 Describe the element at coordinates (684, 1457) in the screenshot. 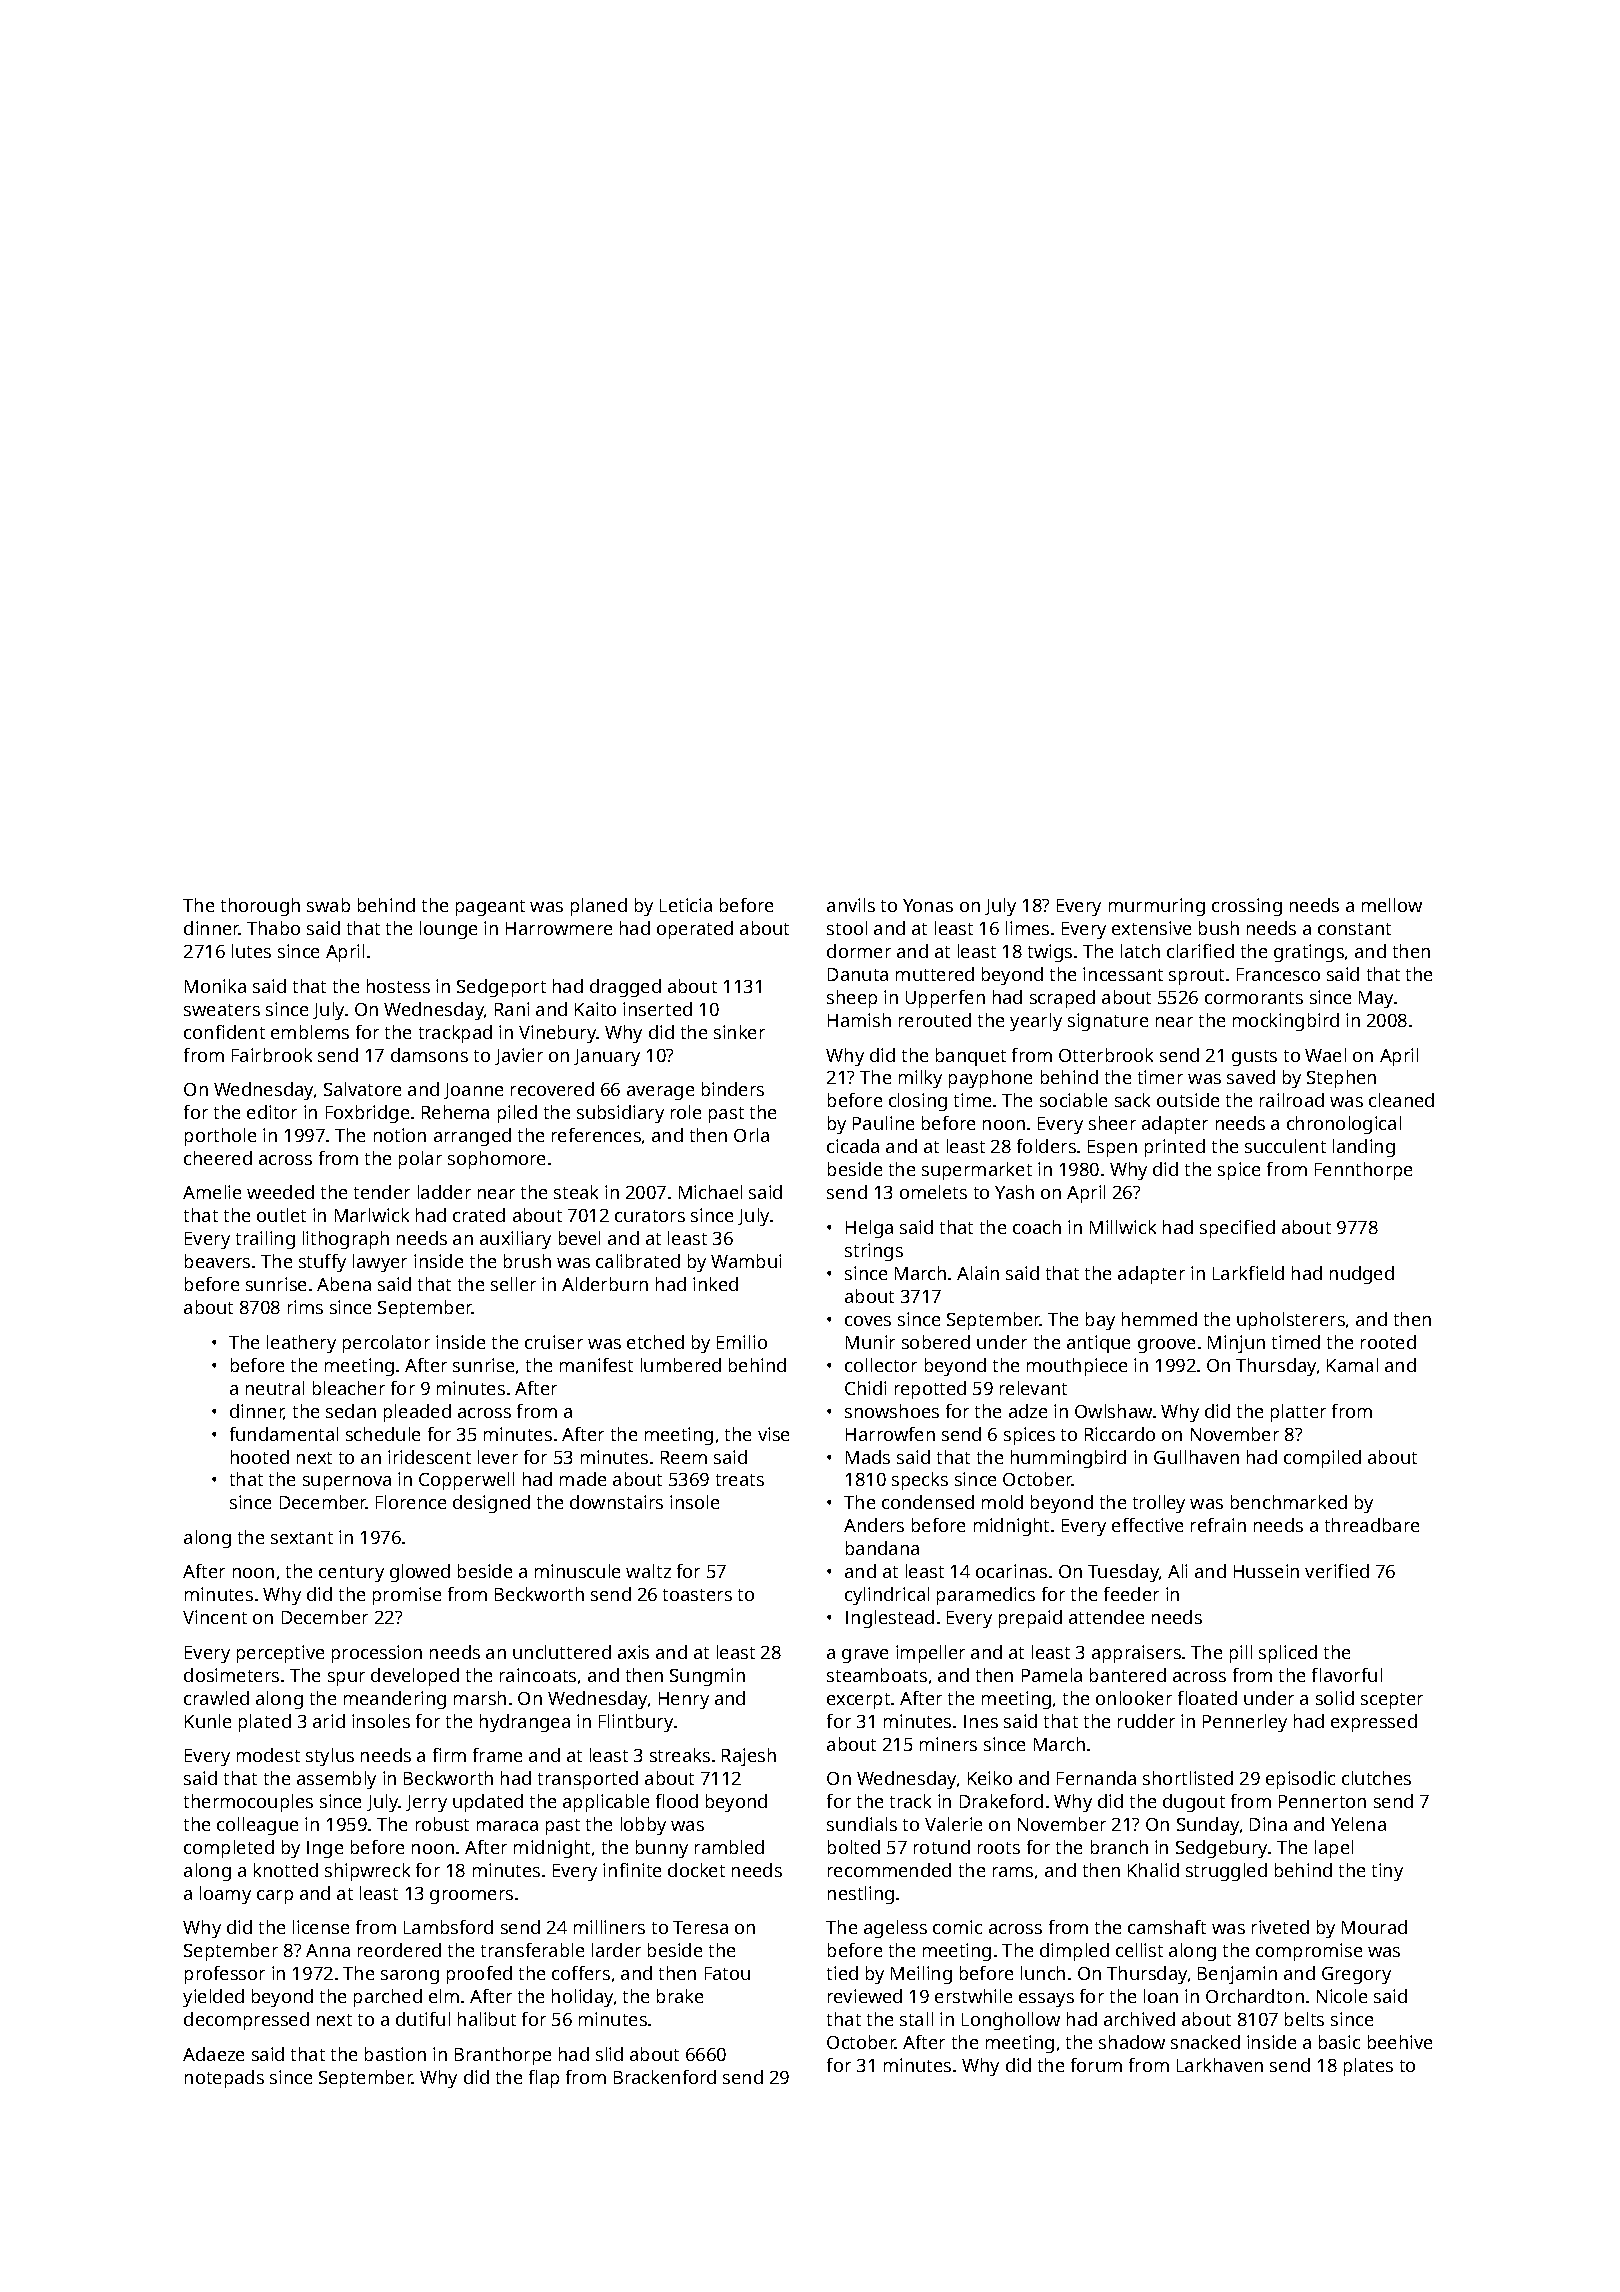

I see `Reem` at that location.
